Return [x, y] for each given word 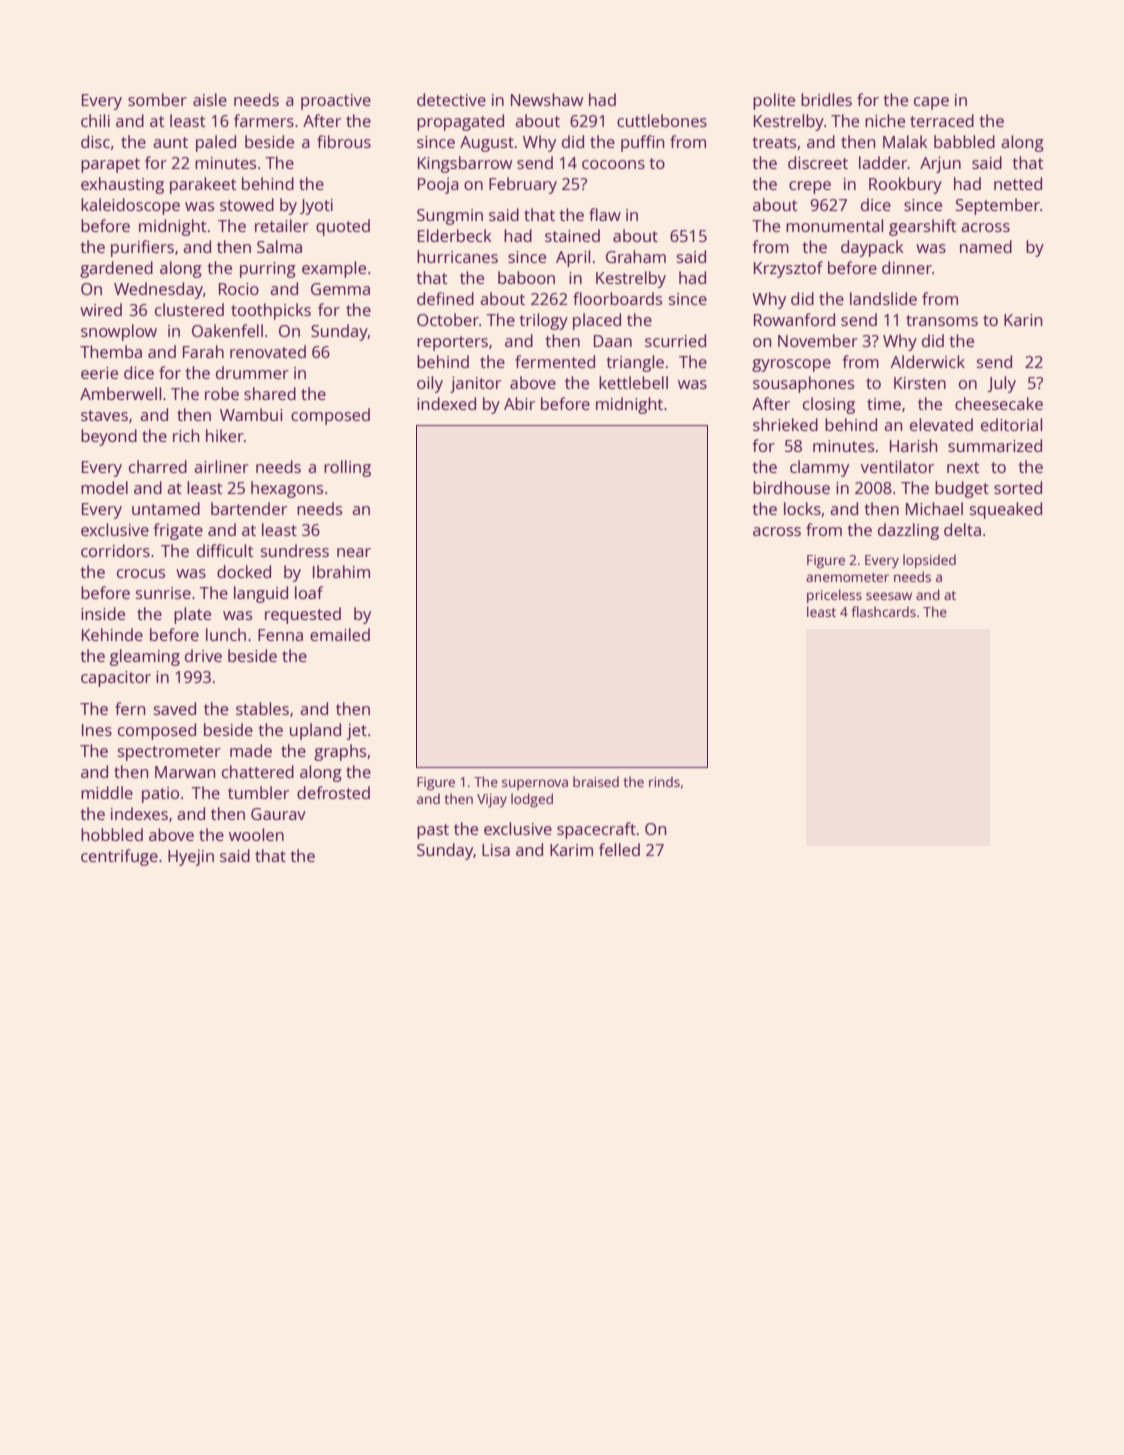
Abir [519, 403]
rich [186, 435]
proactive [336, 102]
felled [619, 849]
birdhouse [791, 487]
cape [931, 103]
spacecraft [596, 830]
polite [774, 101]
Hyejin [191, 857]
